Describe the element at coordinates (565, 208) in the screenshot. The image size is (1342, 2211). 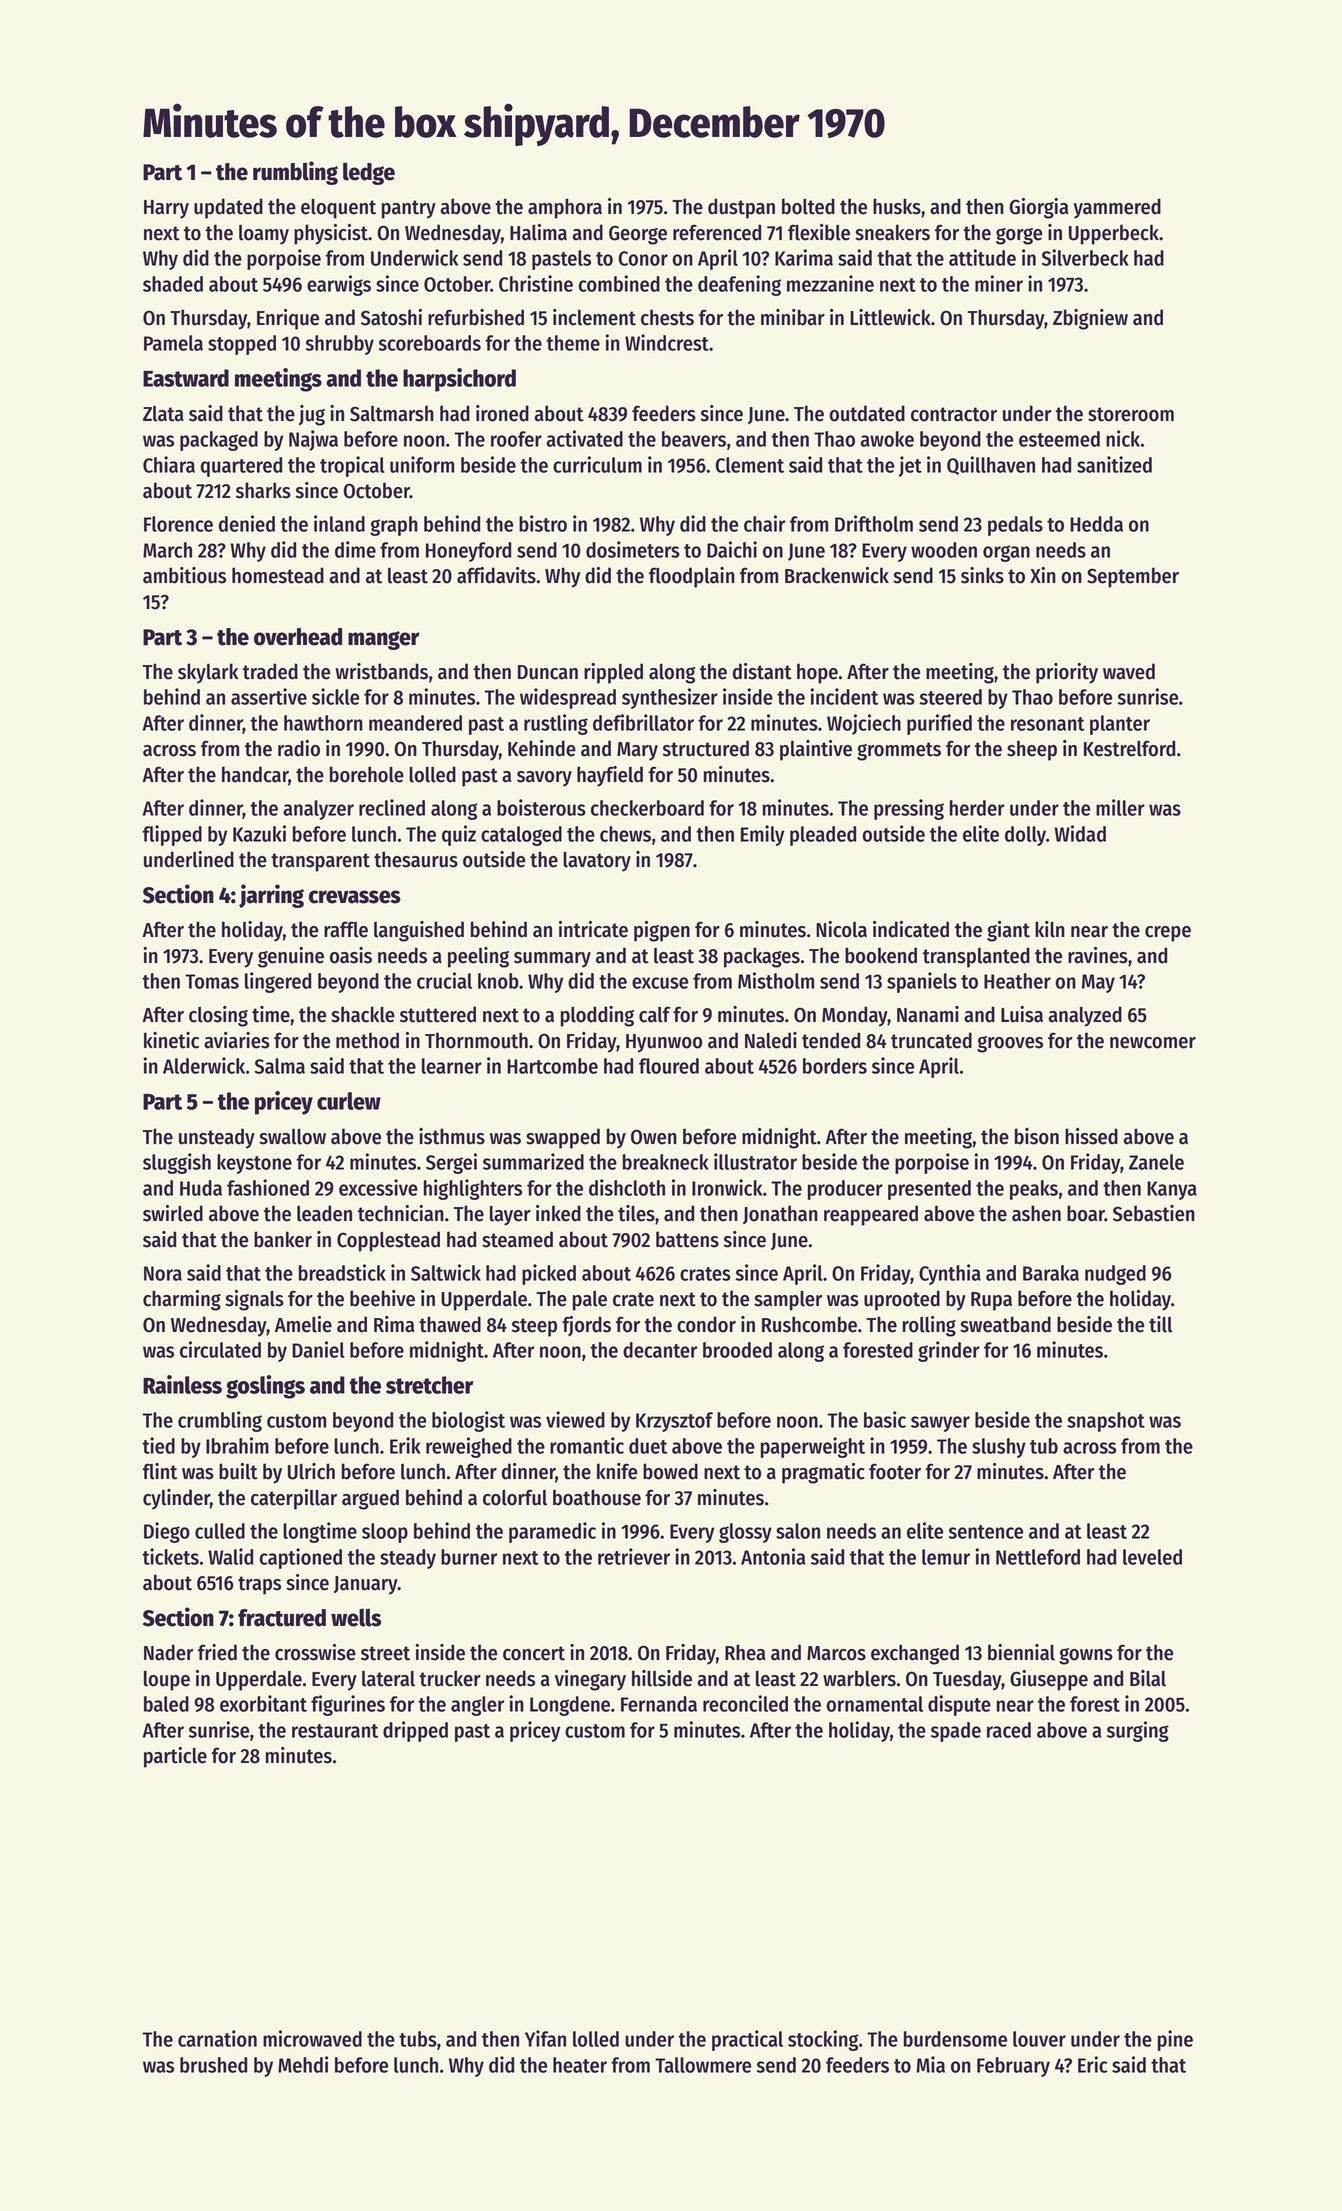
I see `amphora` at that location.
